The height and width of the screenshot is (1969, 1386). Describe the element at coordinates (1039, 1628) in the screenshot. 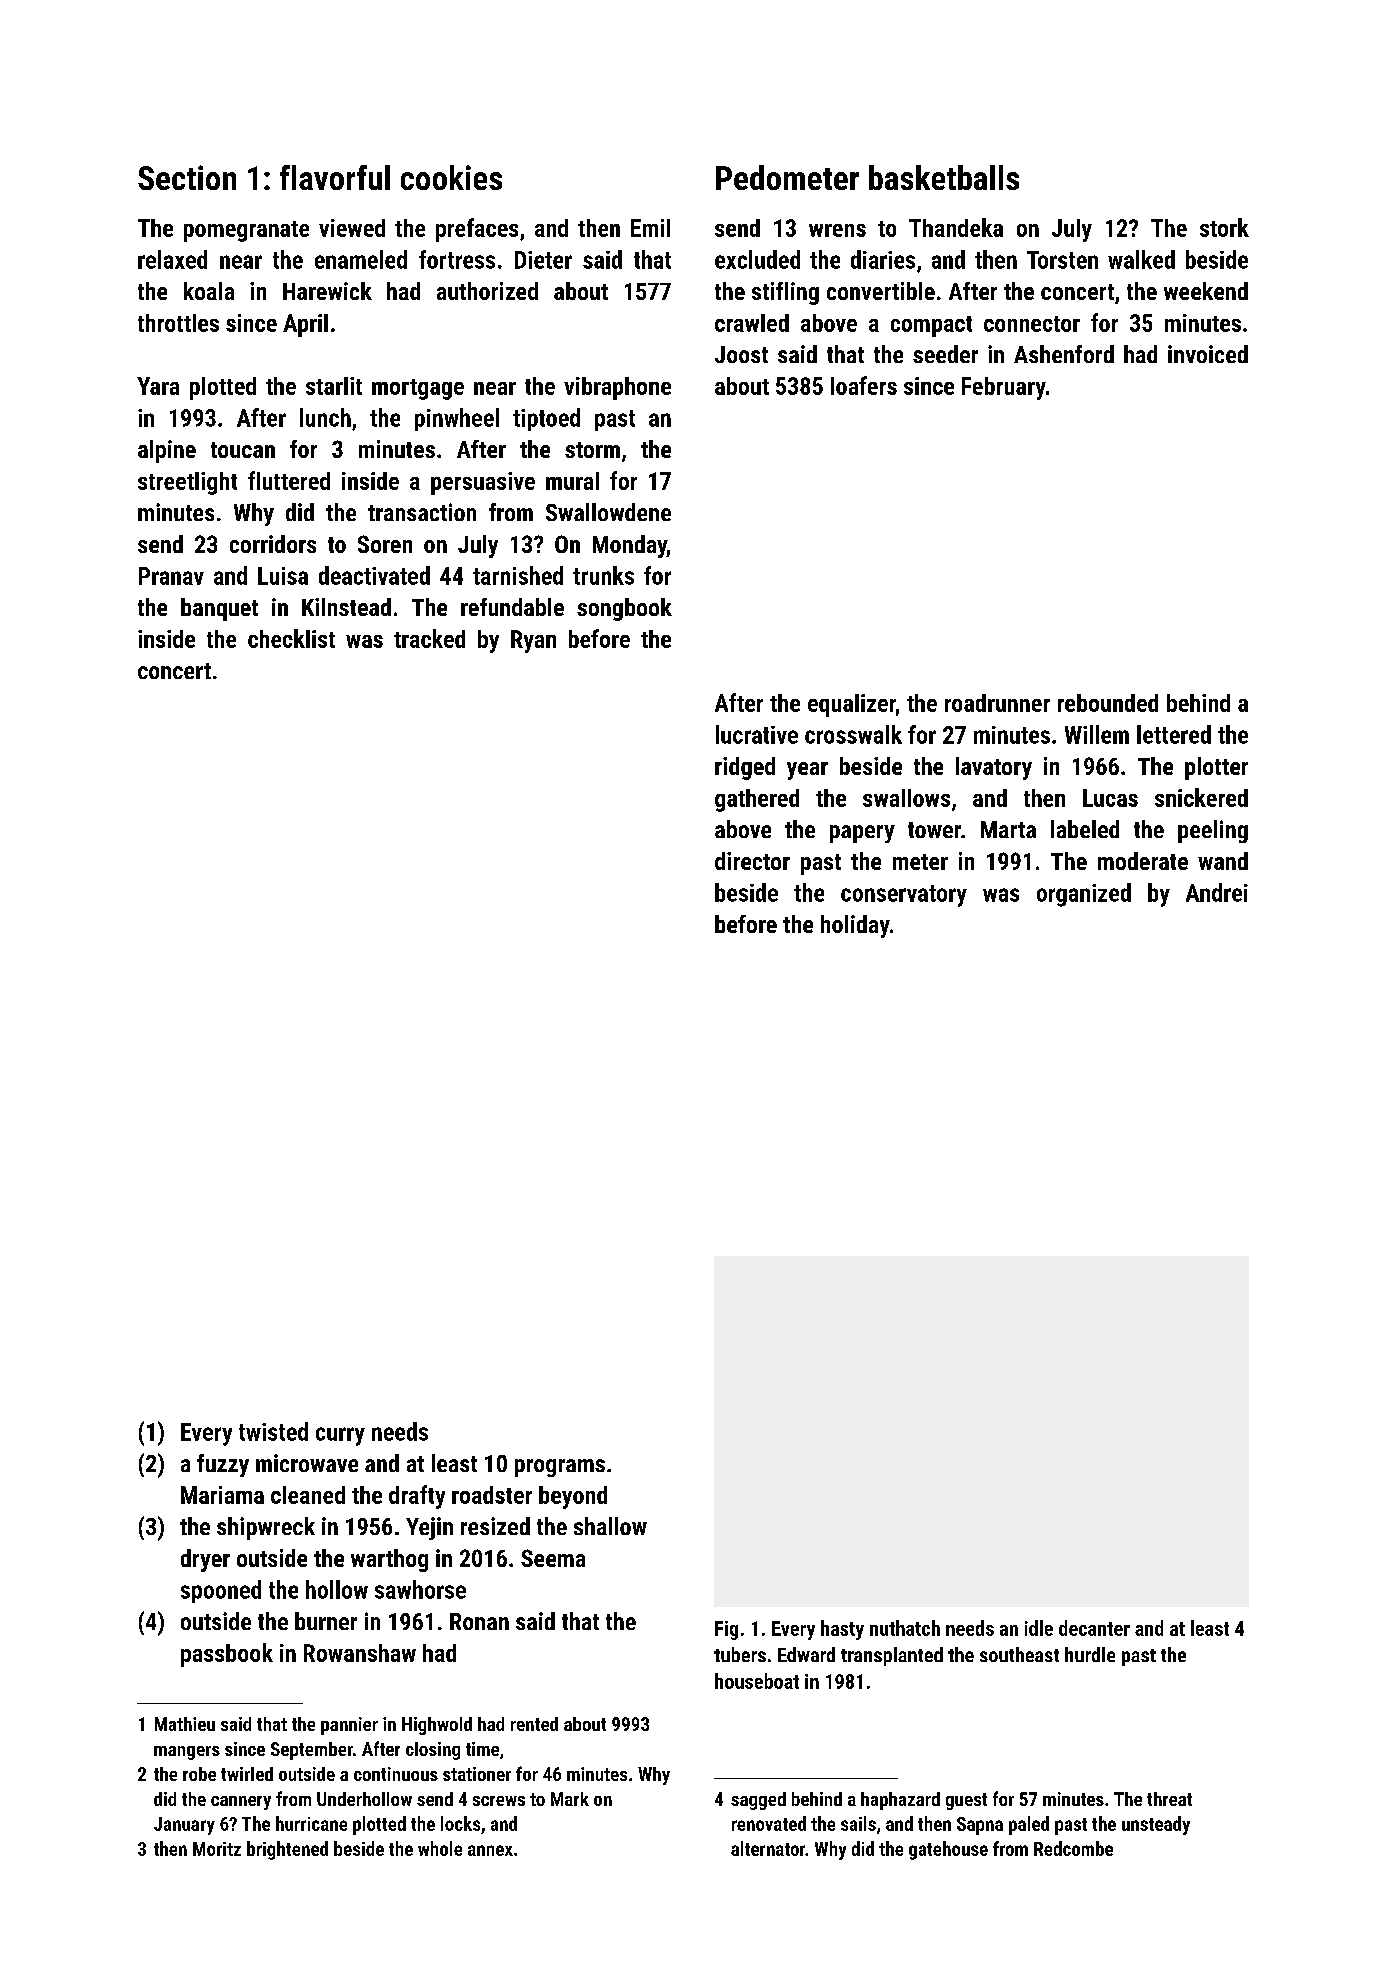

I see `idle` at that location.
